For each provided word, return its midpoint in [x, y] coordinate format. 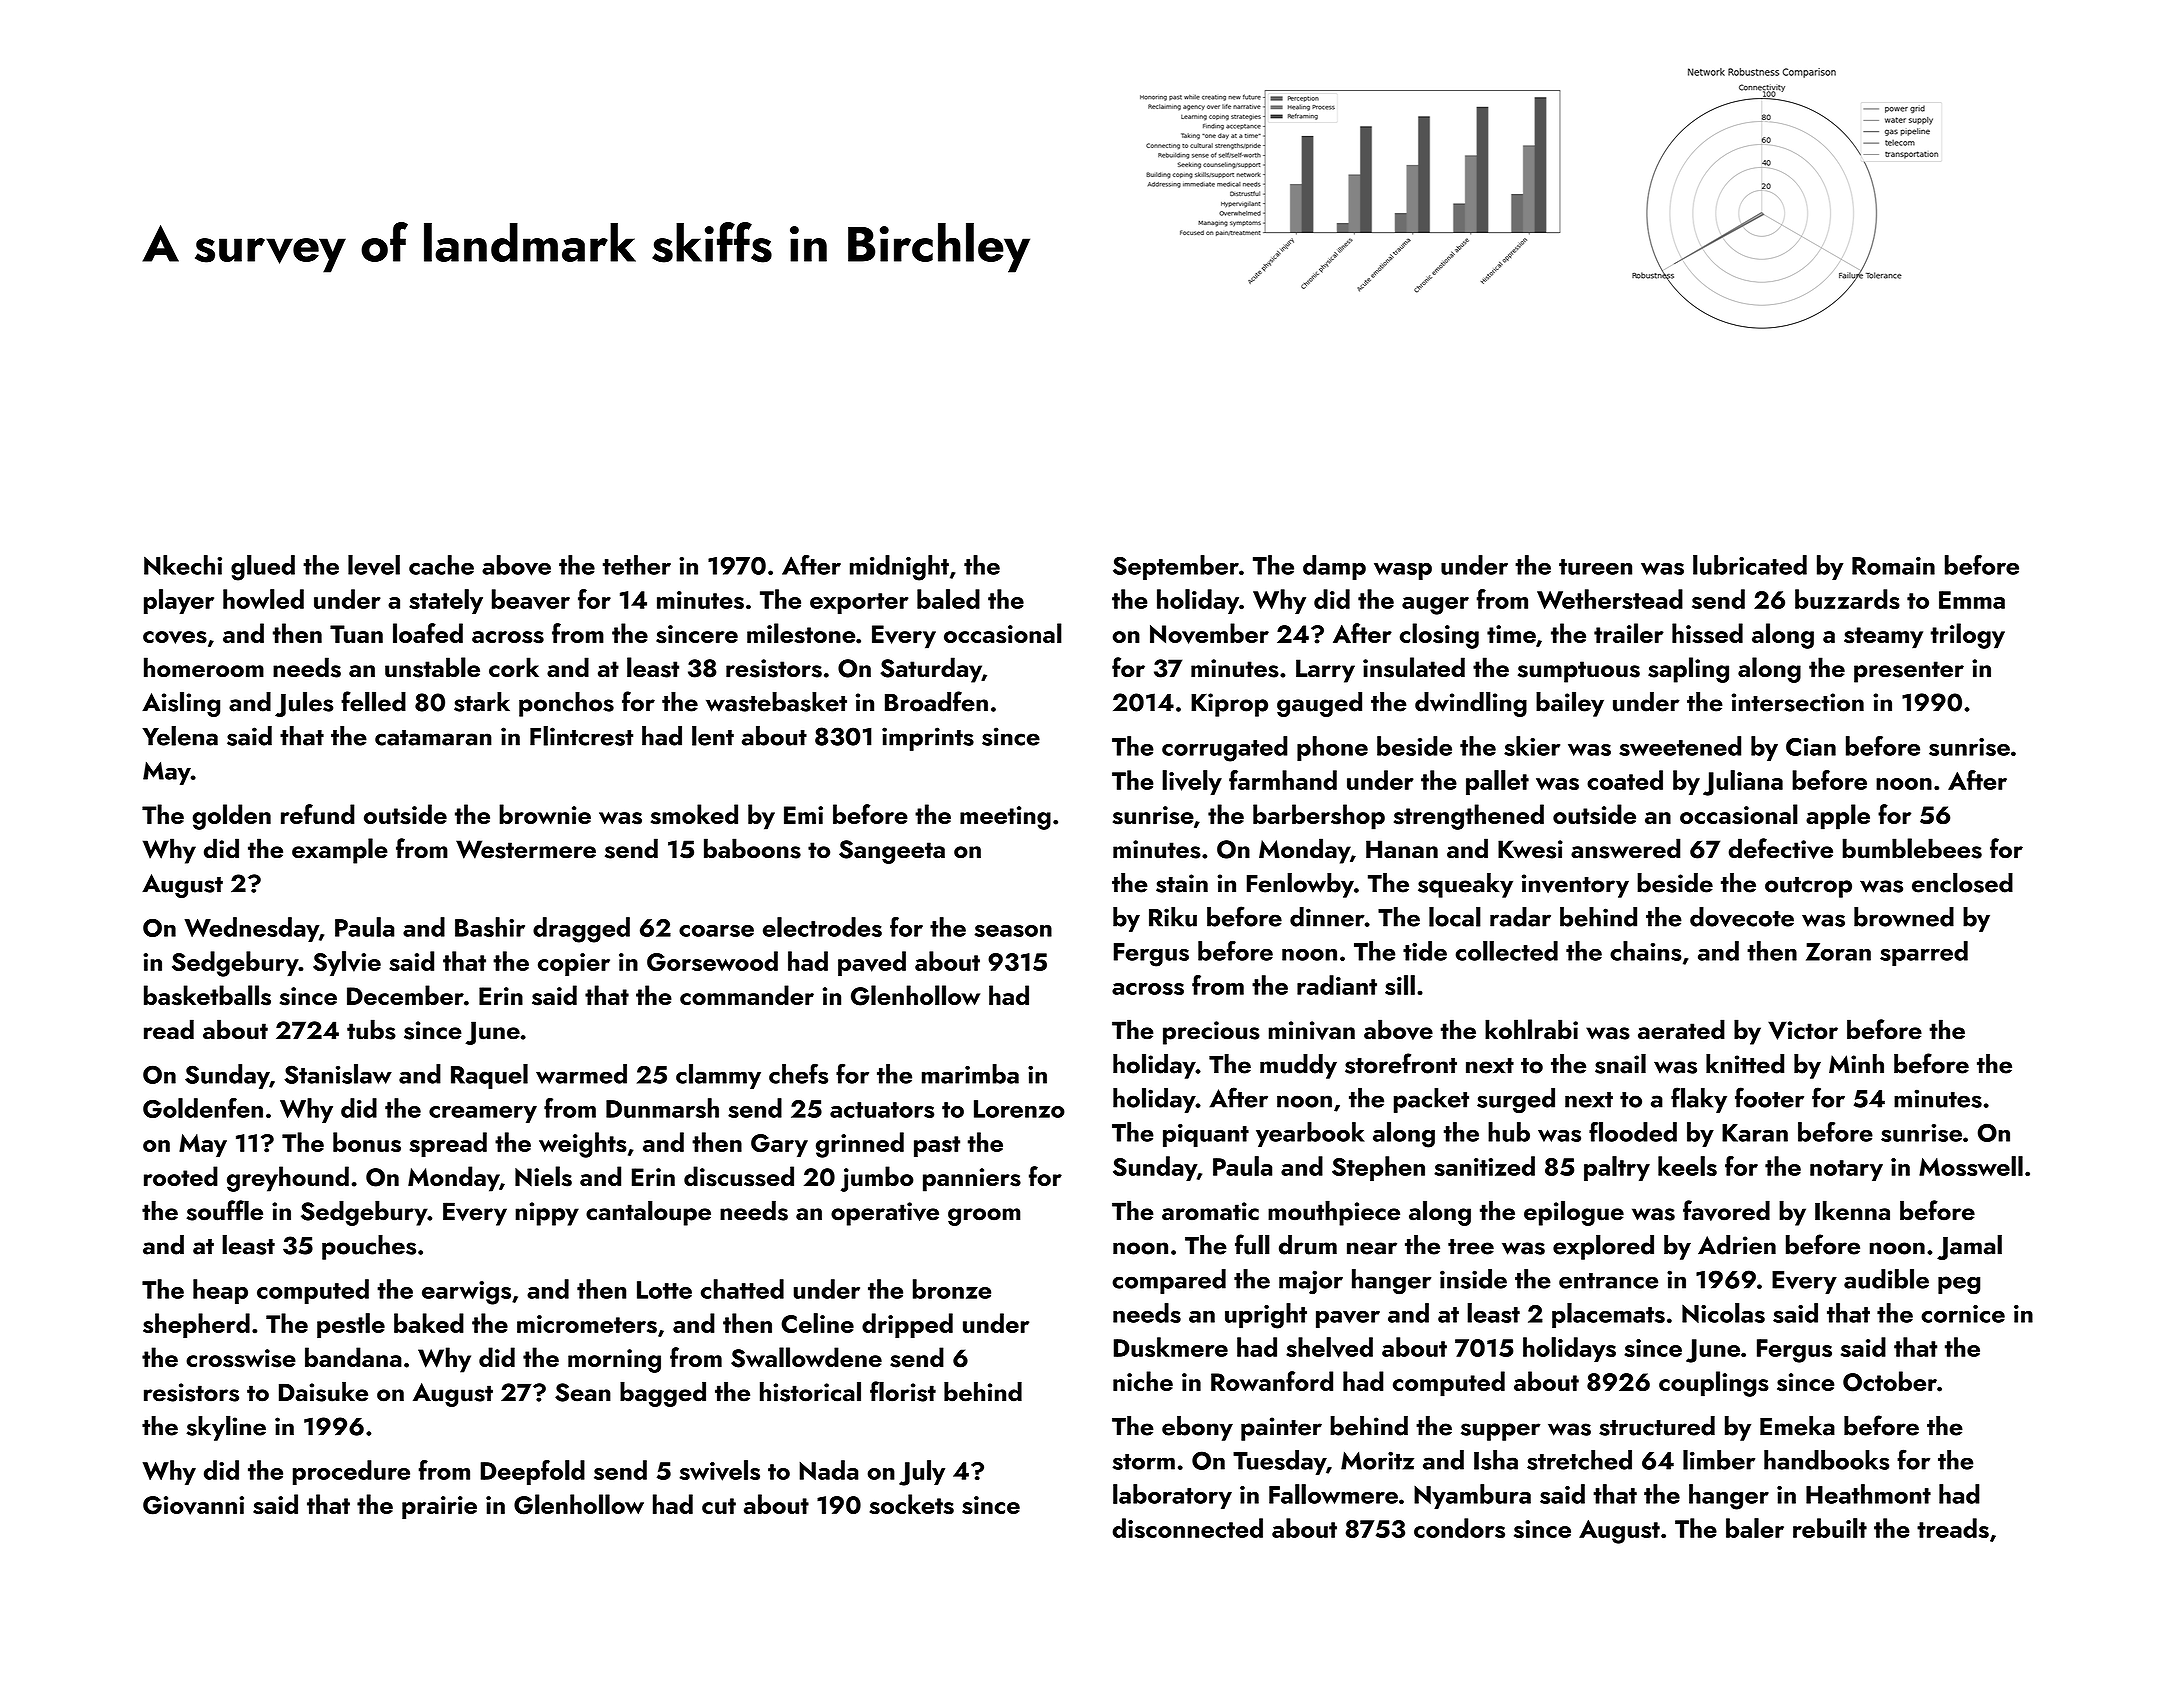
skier [1532, 746]
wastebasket [776, 702]
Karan [1755, 1133]
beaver [531, 599]
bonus [367, 1142]
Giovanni [193, 1505]
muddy [1298, 1066]
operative [885, 1214]
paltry [1617, 1168]
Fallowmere [1333, 1494]
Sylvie [347, 963]
